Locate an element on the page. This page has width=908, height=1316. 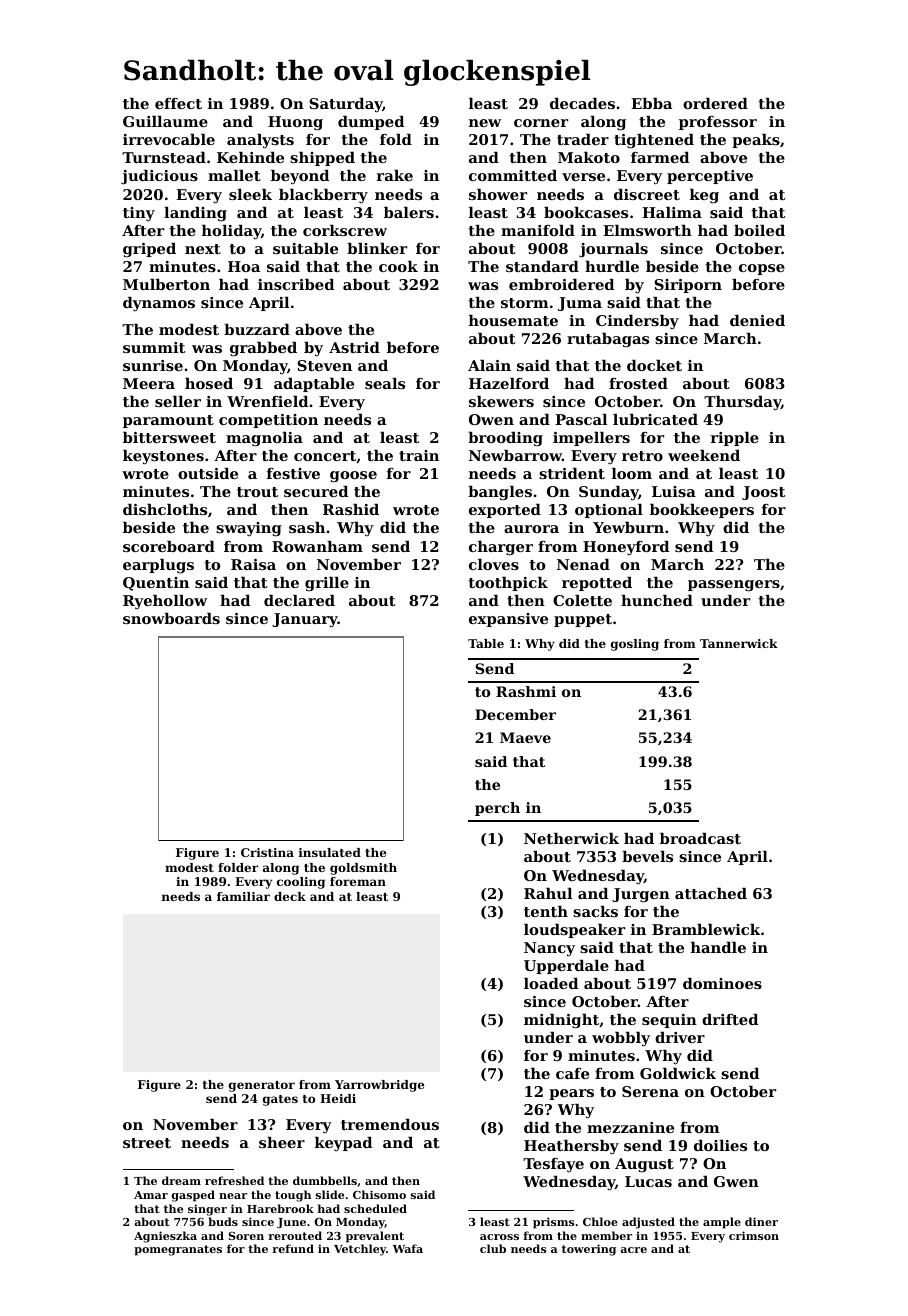
diner is located at coordinates (761, 1221).
